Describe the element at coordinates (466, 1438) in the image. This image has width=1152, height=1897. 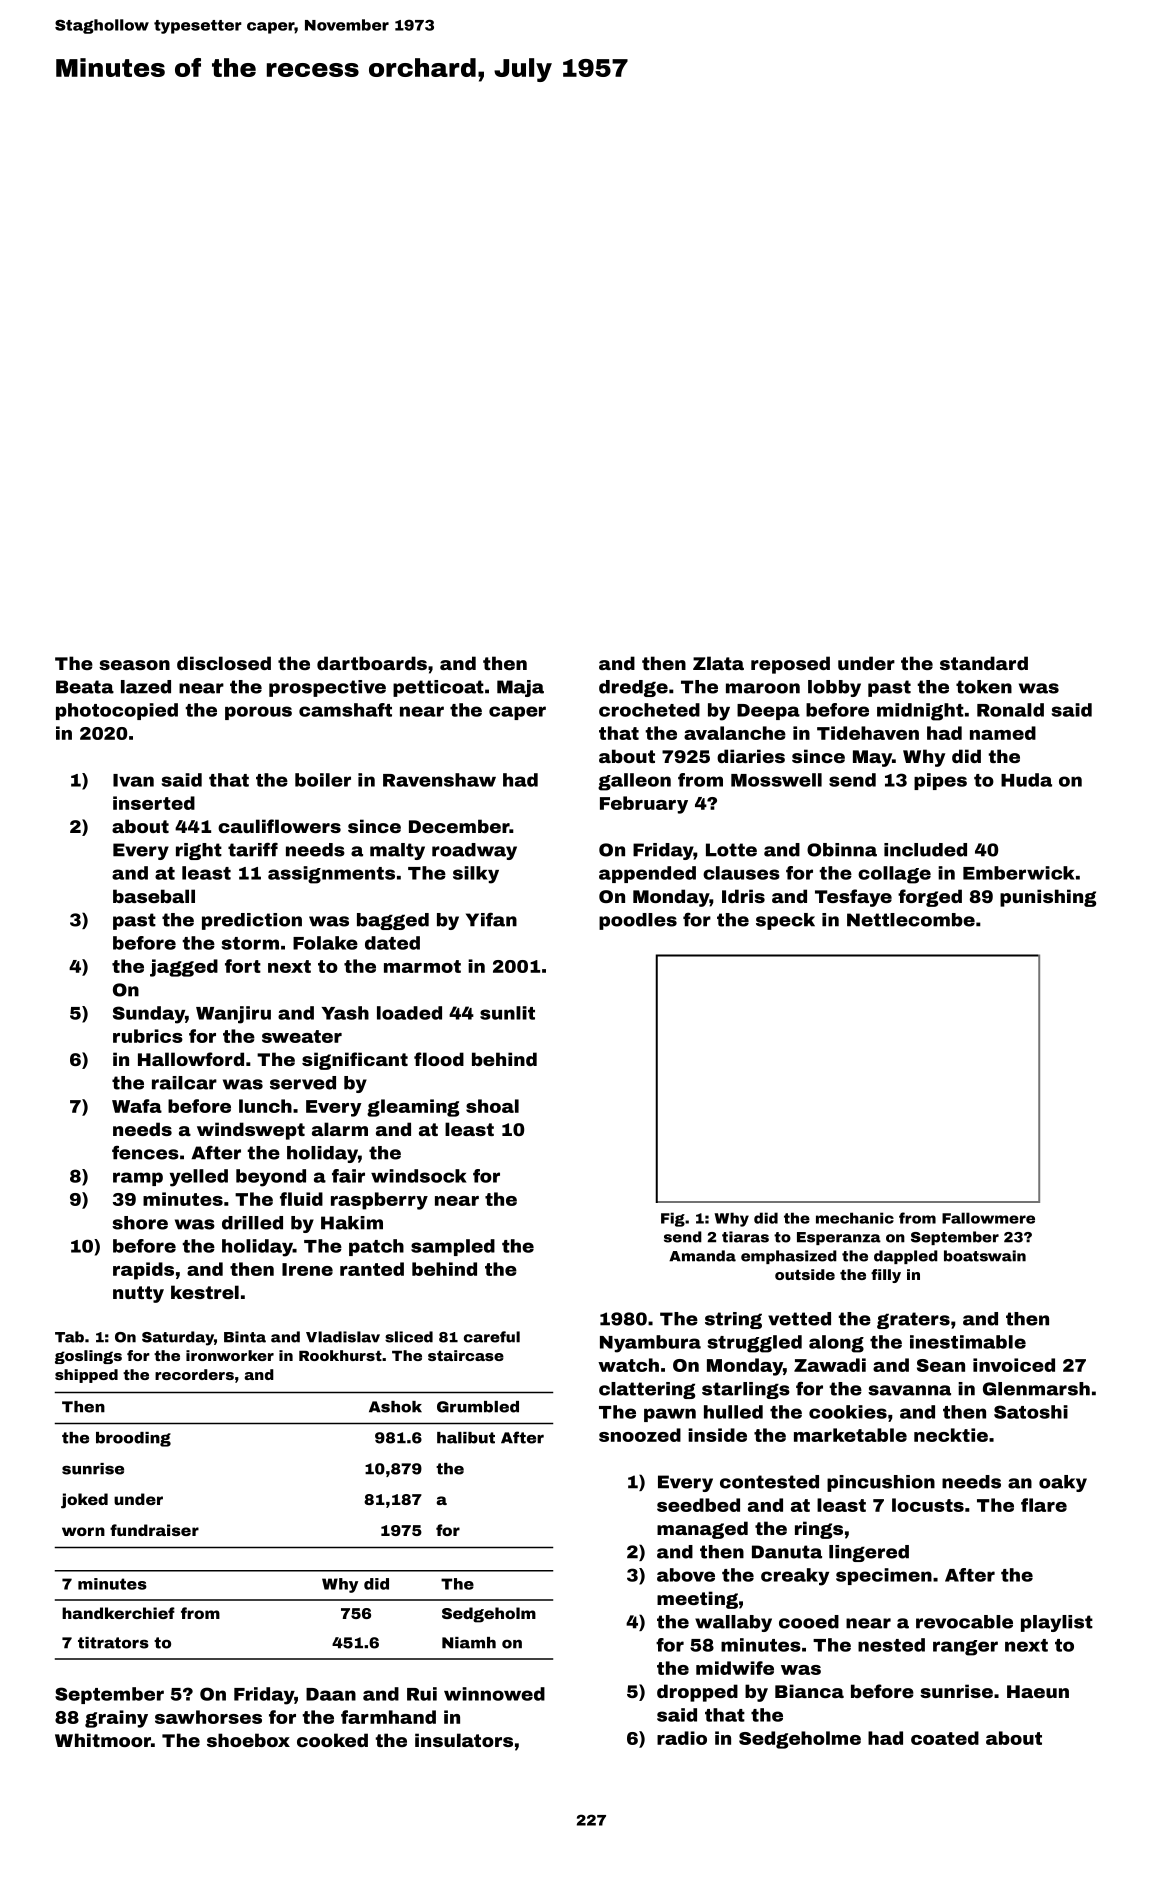
I see `halibut` at that location.
